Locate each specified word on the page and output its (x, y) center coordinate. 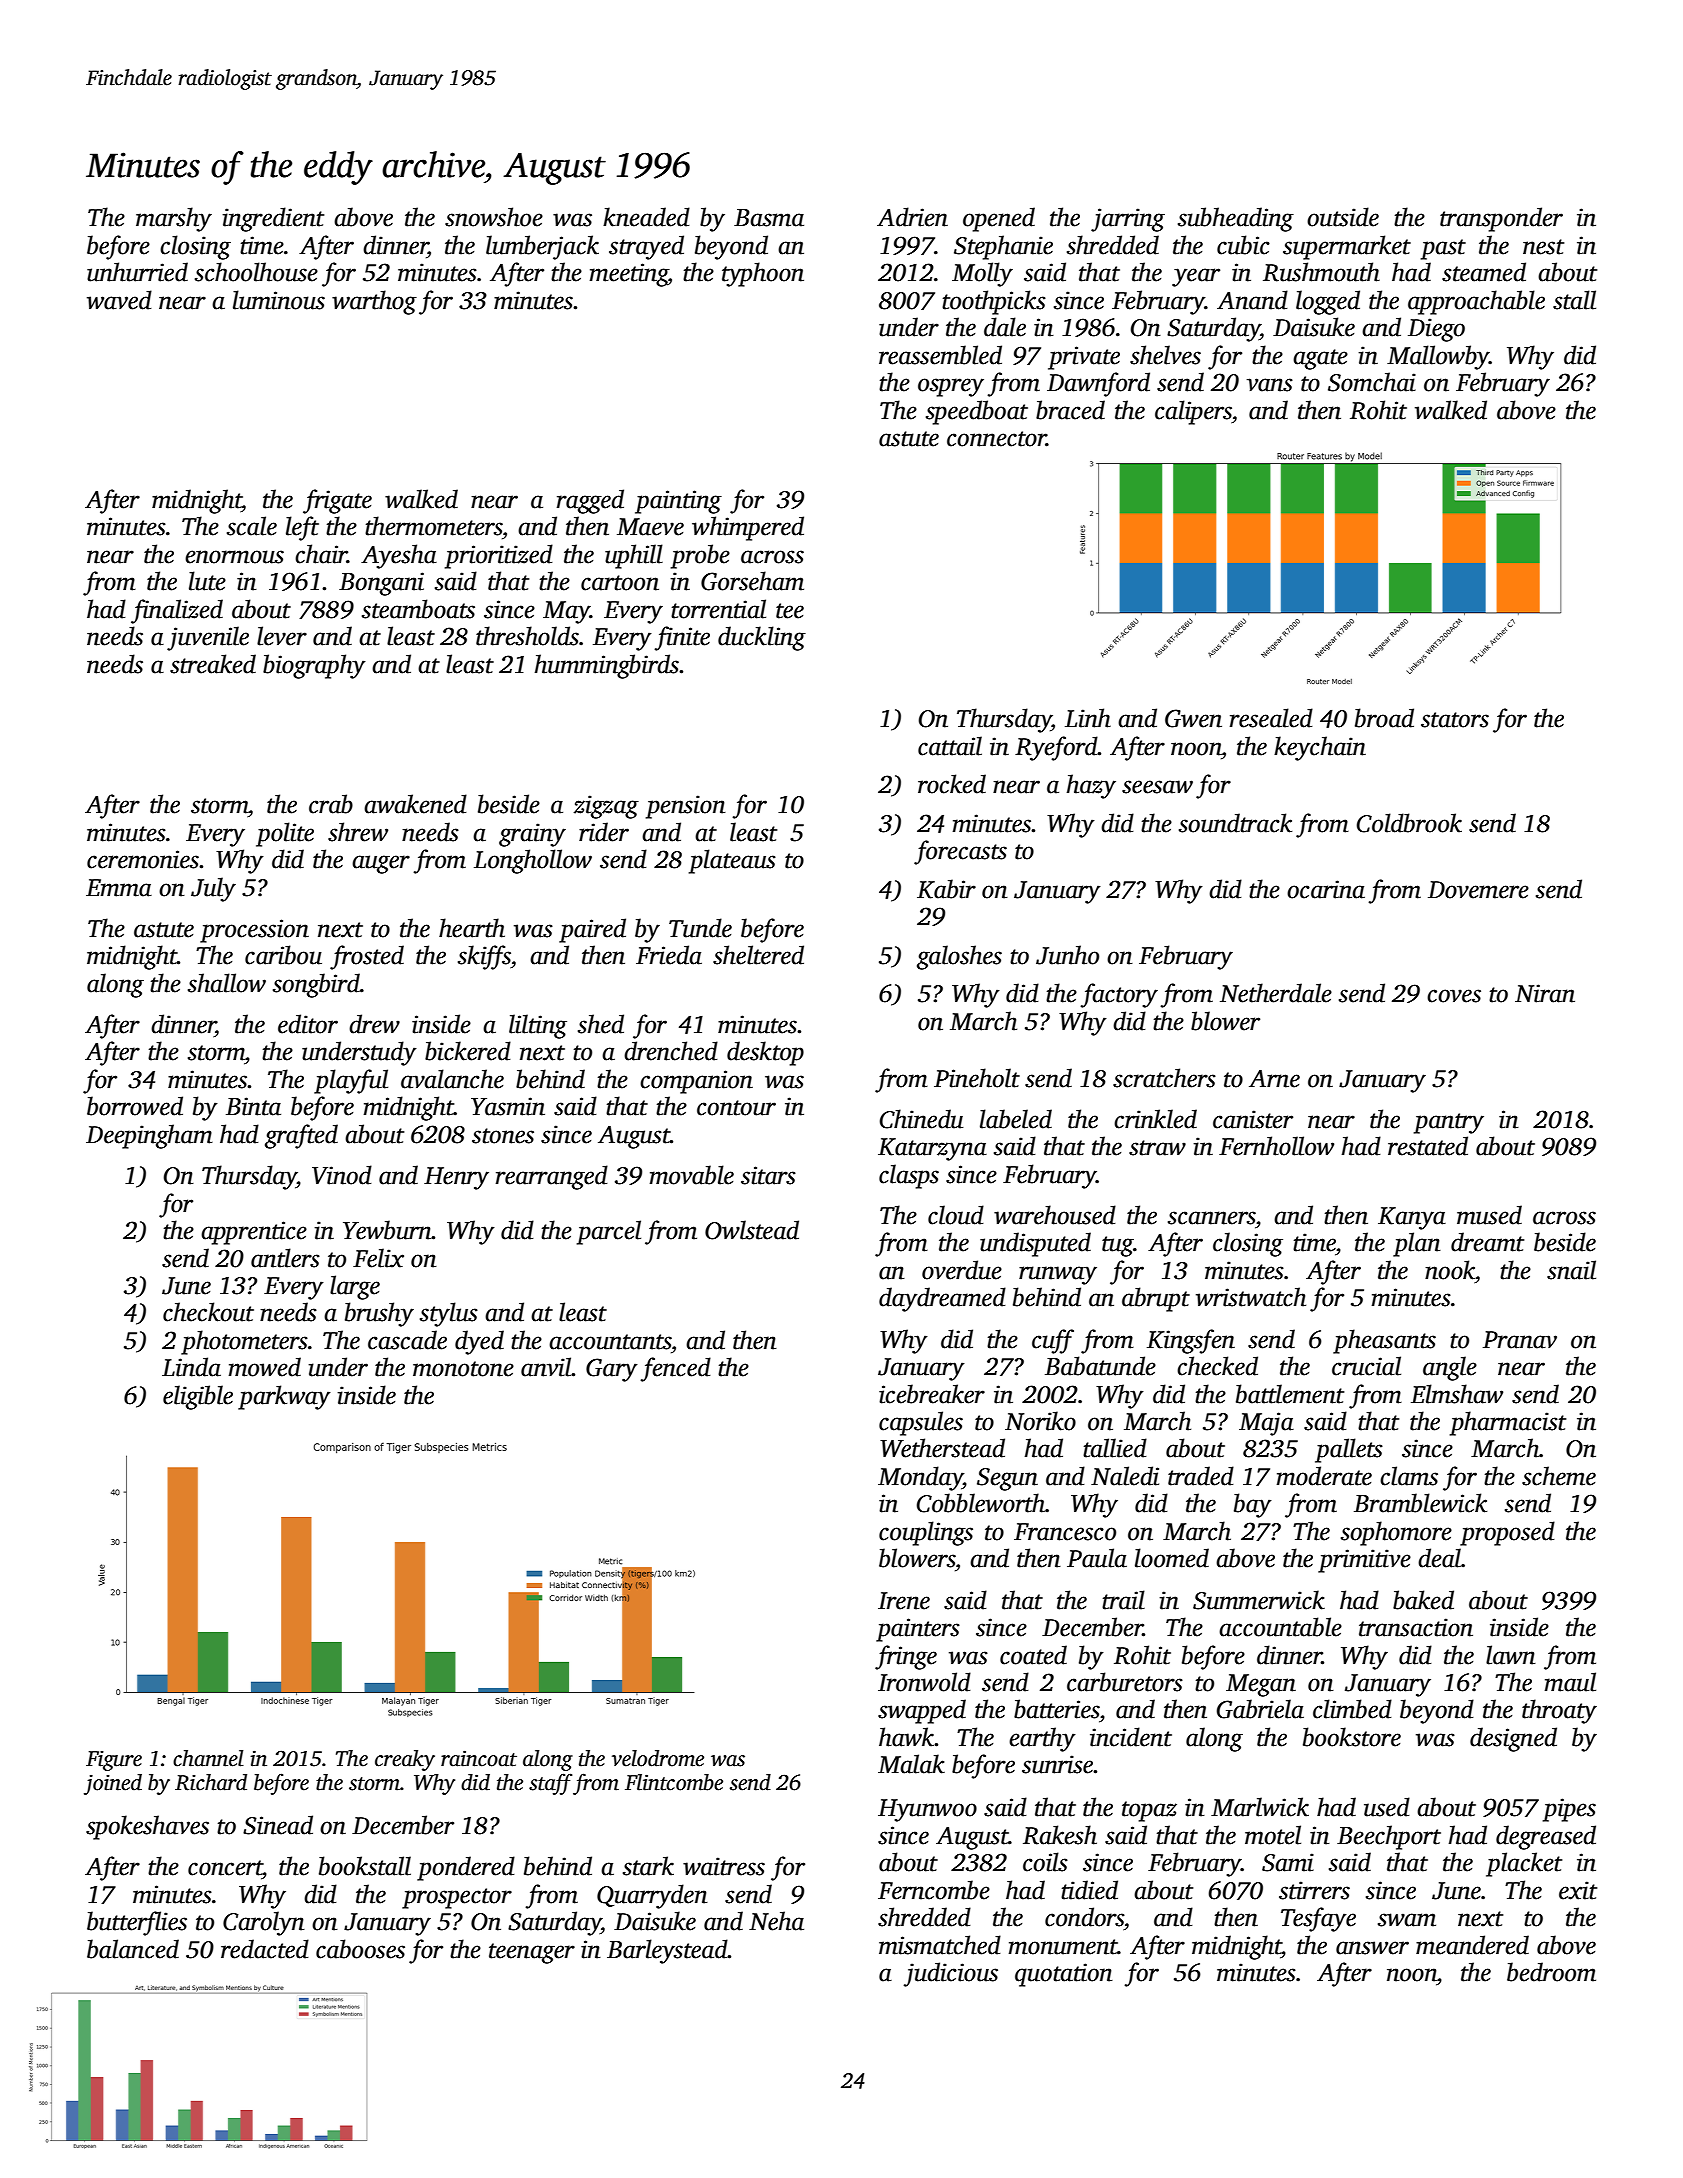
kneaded (646, 217)
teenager (532, 1953)
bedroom (1551, 1972)
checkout (208, 1312)
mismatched (940, 1945)
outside (1343, 217)
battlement (1290, 1394)
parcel (609, 1232)
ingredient (273, 219)
